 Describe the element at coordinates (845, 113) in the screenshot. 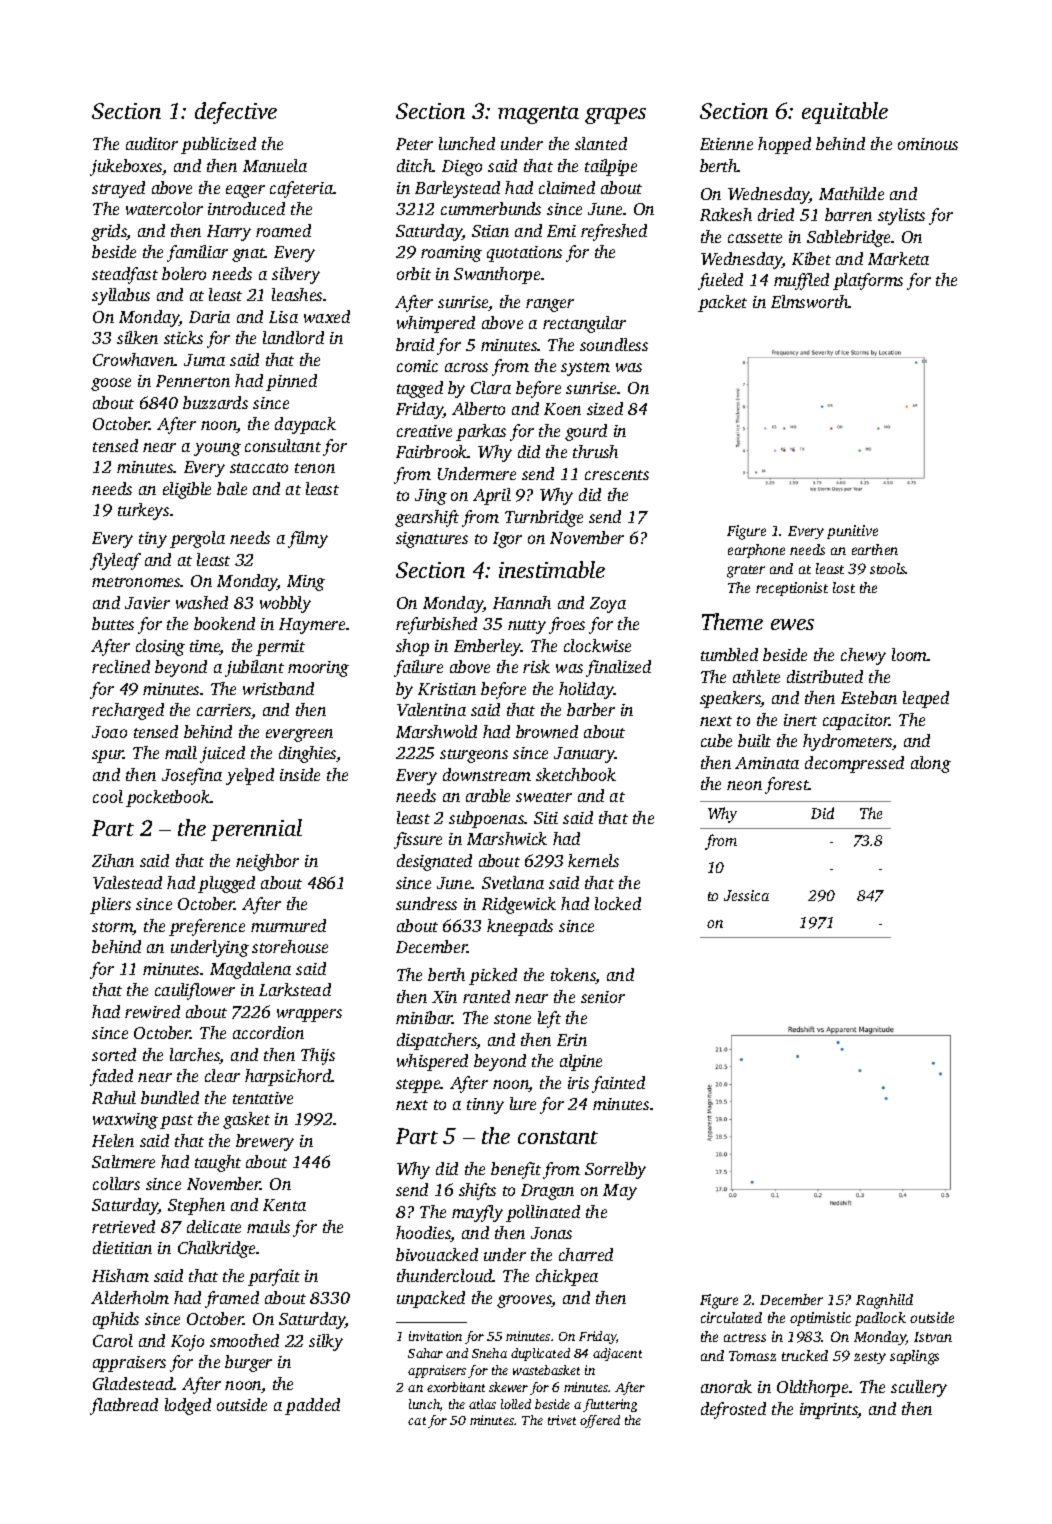

I see `equitable` at that location.
